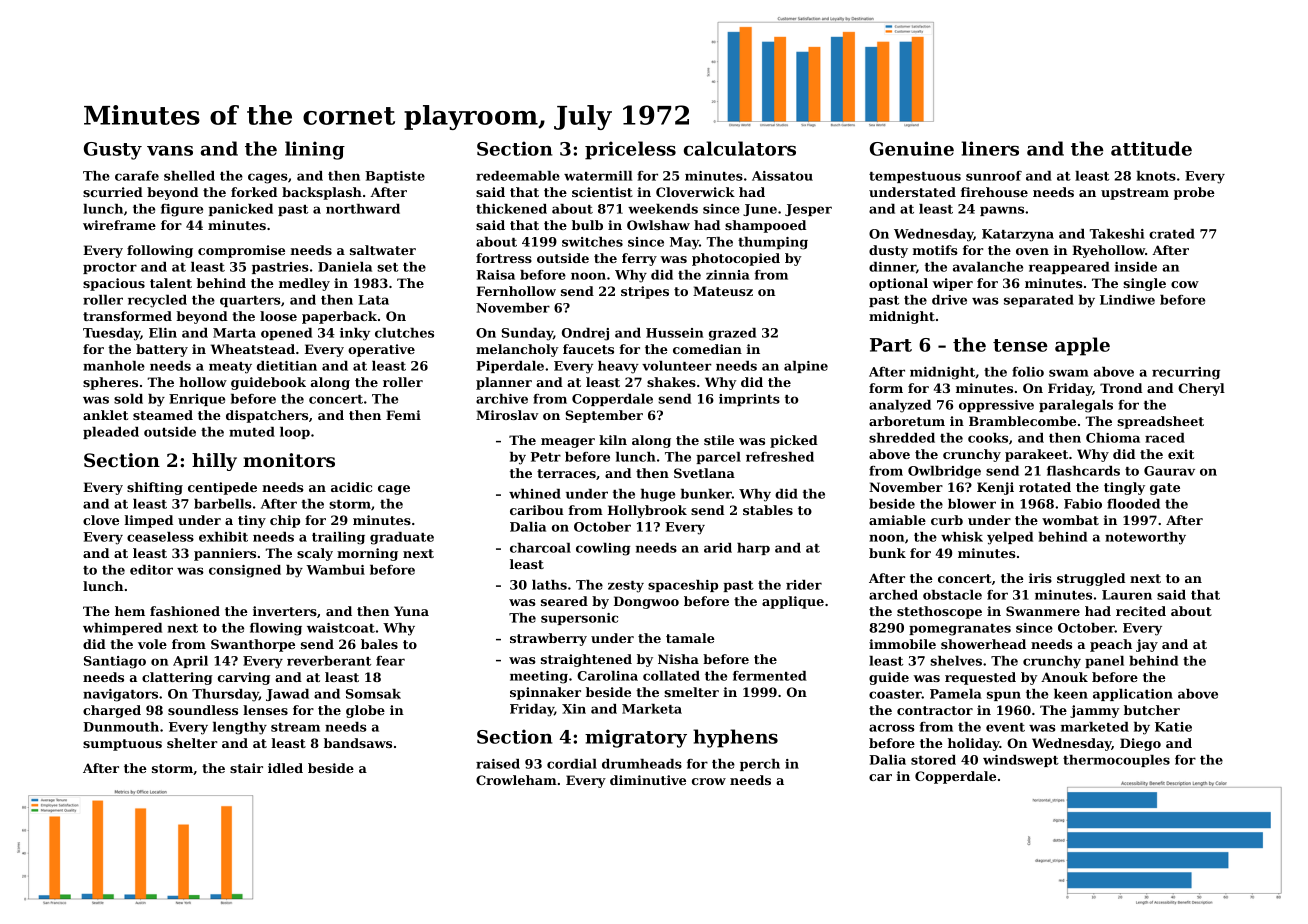 The width and height of the page is (1308, 924). I want to click on firehouse, so click(994, 192).
